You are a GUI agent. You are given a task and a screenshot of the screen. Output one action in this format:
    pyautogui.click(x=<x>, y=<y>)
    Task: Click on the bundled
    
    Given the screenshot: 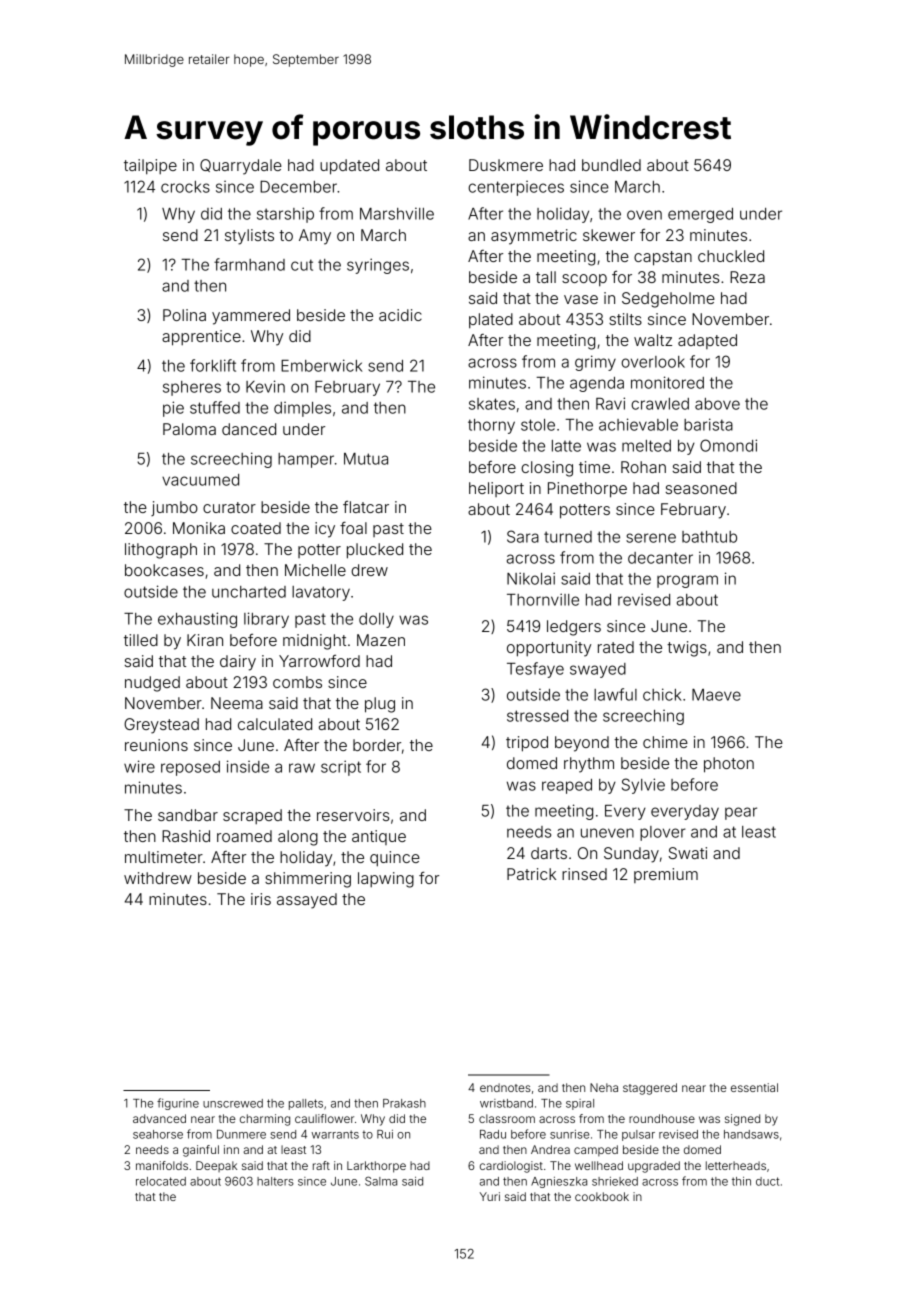 What is the action you would take?
    pyautogui.click(x=611, y=165)
